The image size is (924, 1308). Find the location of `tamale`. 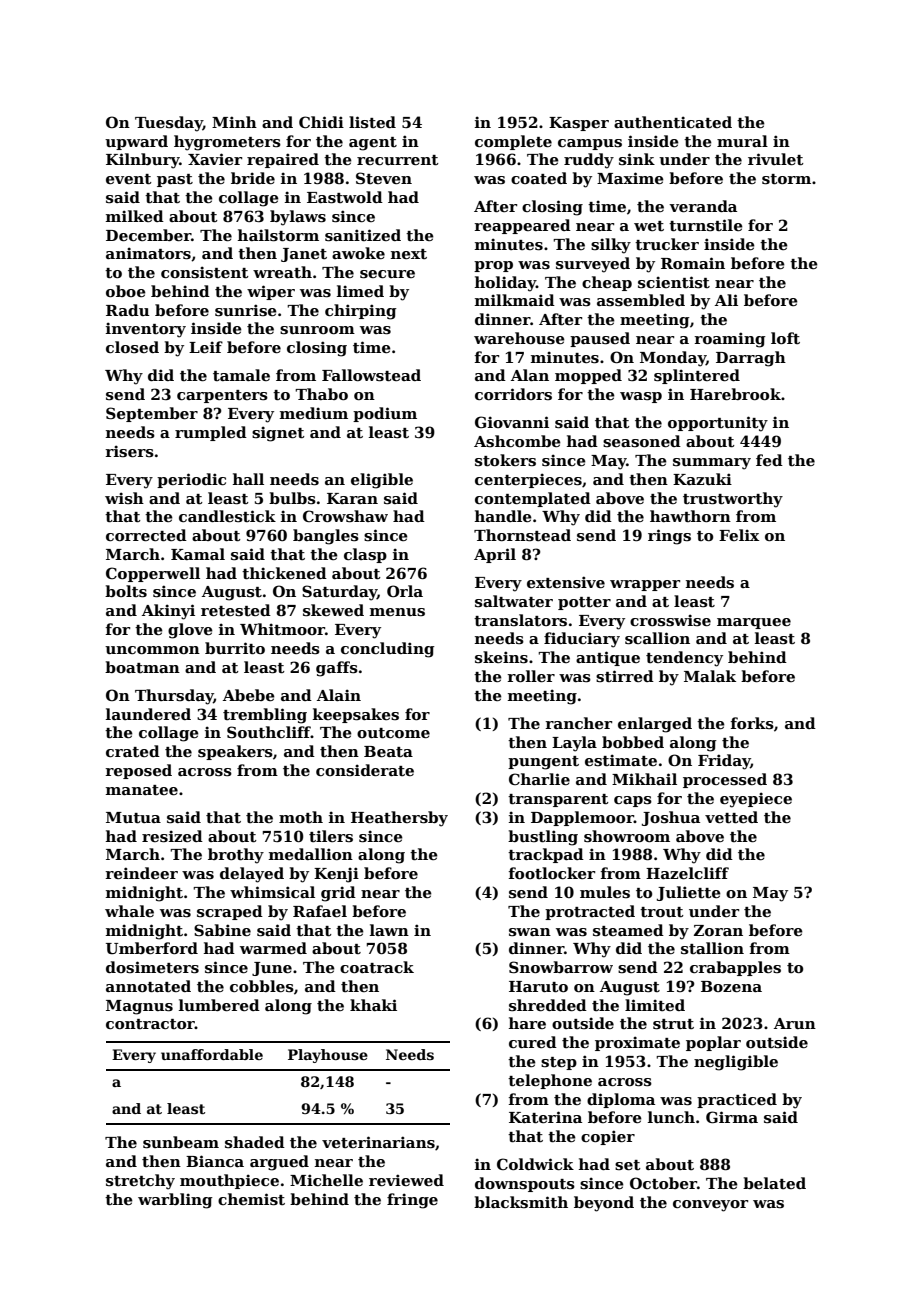

tamale is located at coordinates (241, 375).
